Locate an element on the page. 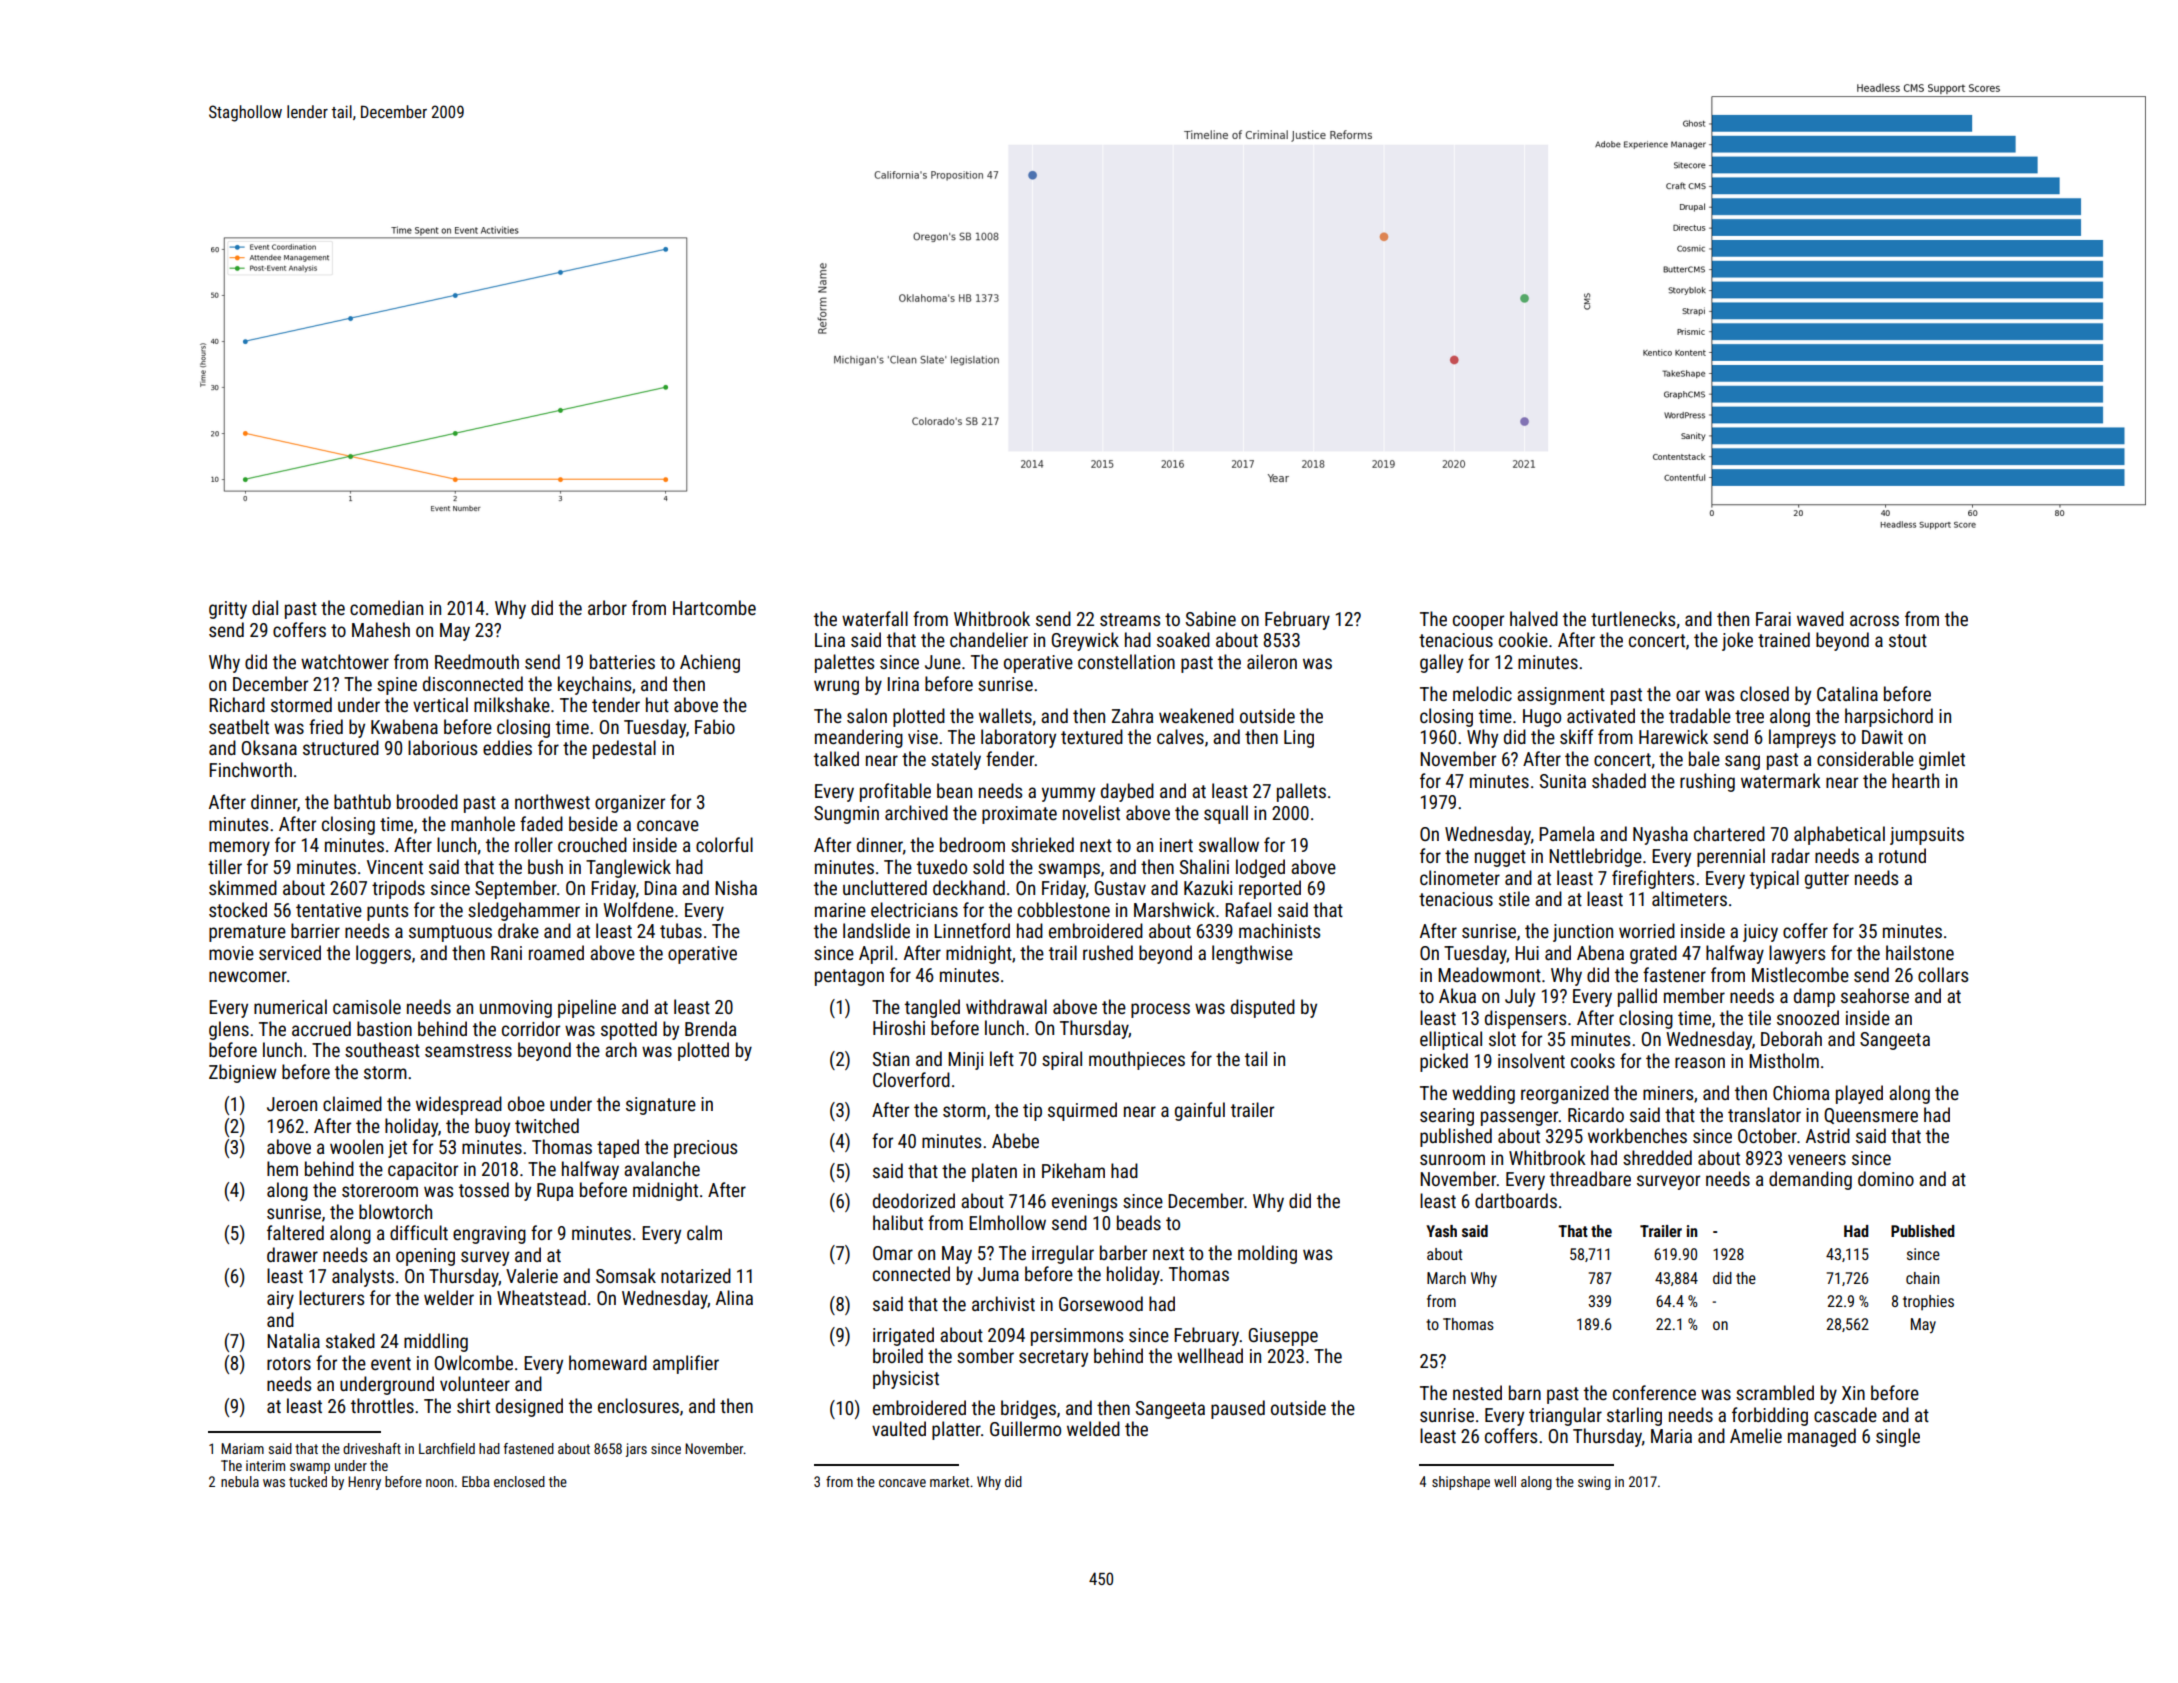 This page has height=1683, width=2178. paused is located at coordinates (1238, 1409).
